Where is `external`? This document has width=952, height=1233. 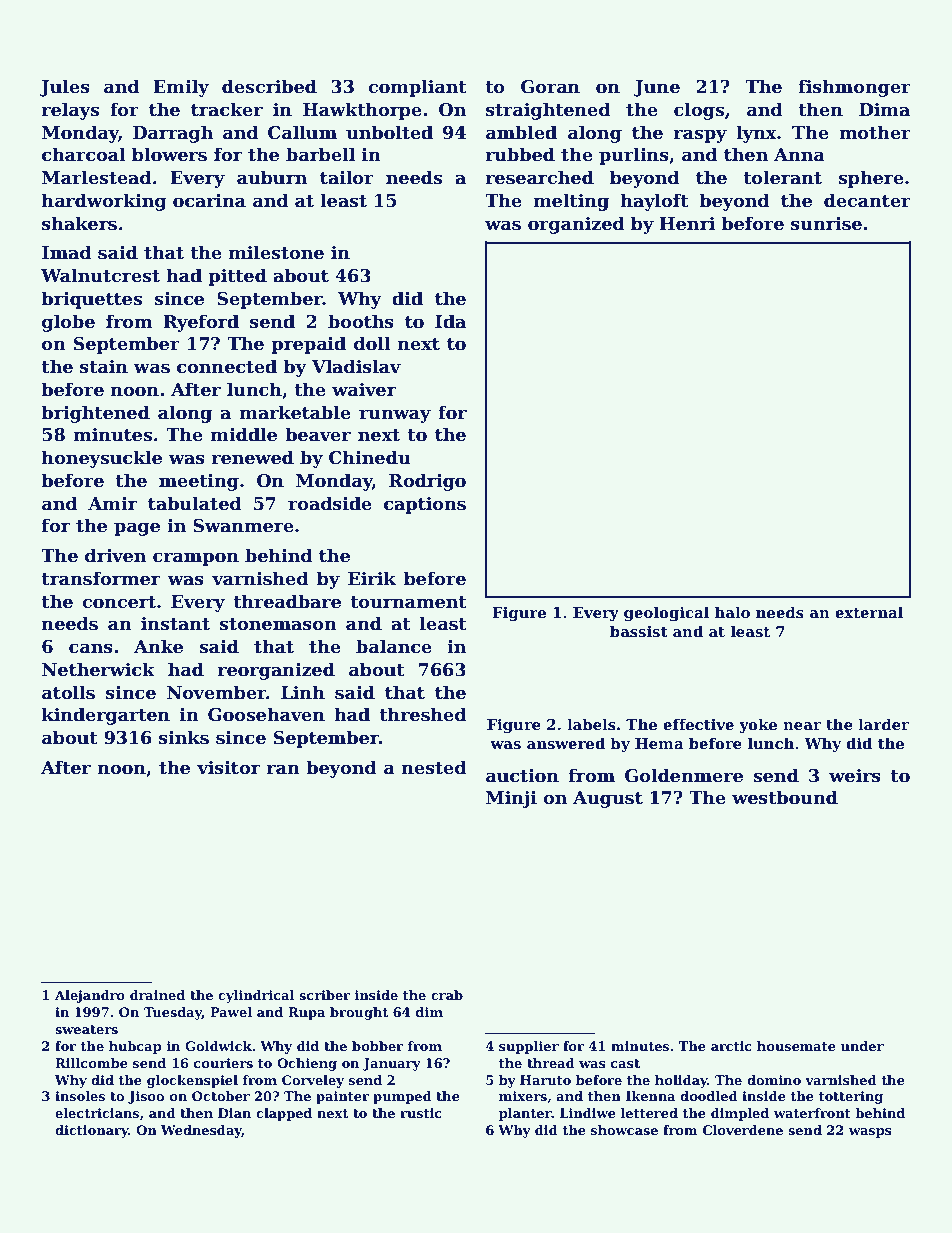
external is located at coordinates (869, 612).
